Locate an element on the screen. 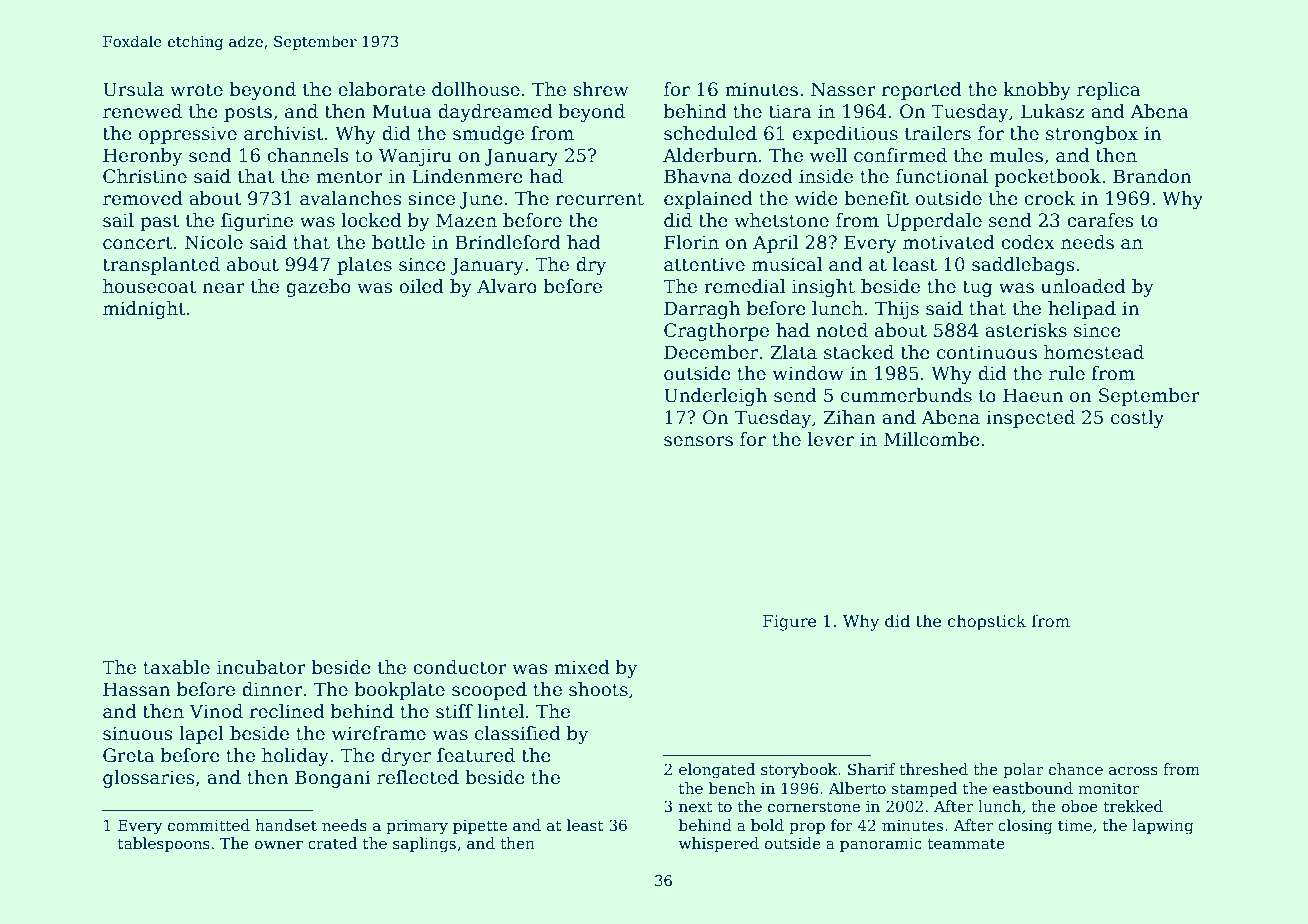 The image size is (1308, 924). Darragh is located at coordinates (702, 310).
